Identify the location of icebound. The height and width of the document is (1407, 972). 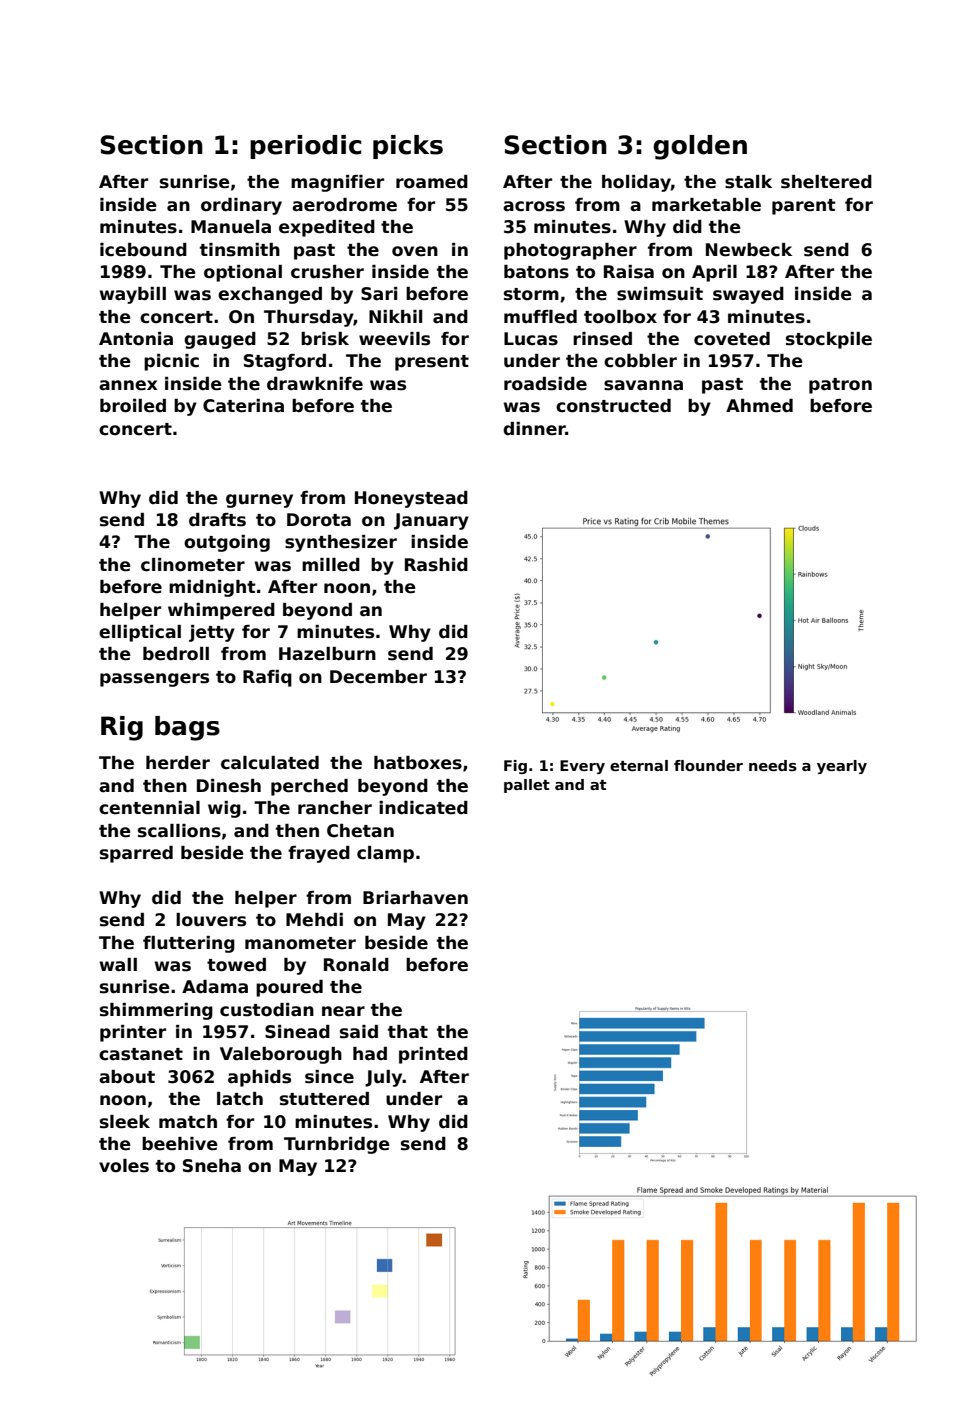
(143, 250).
